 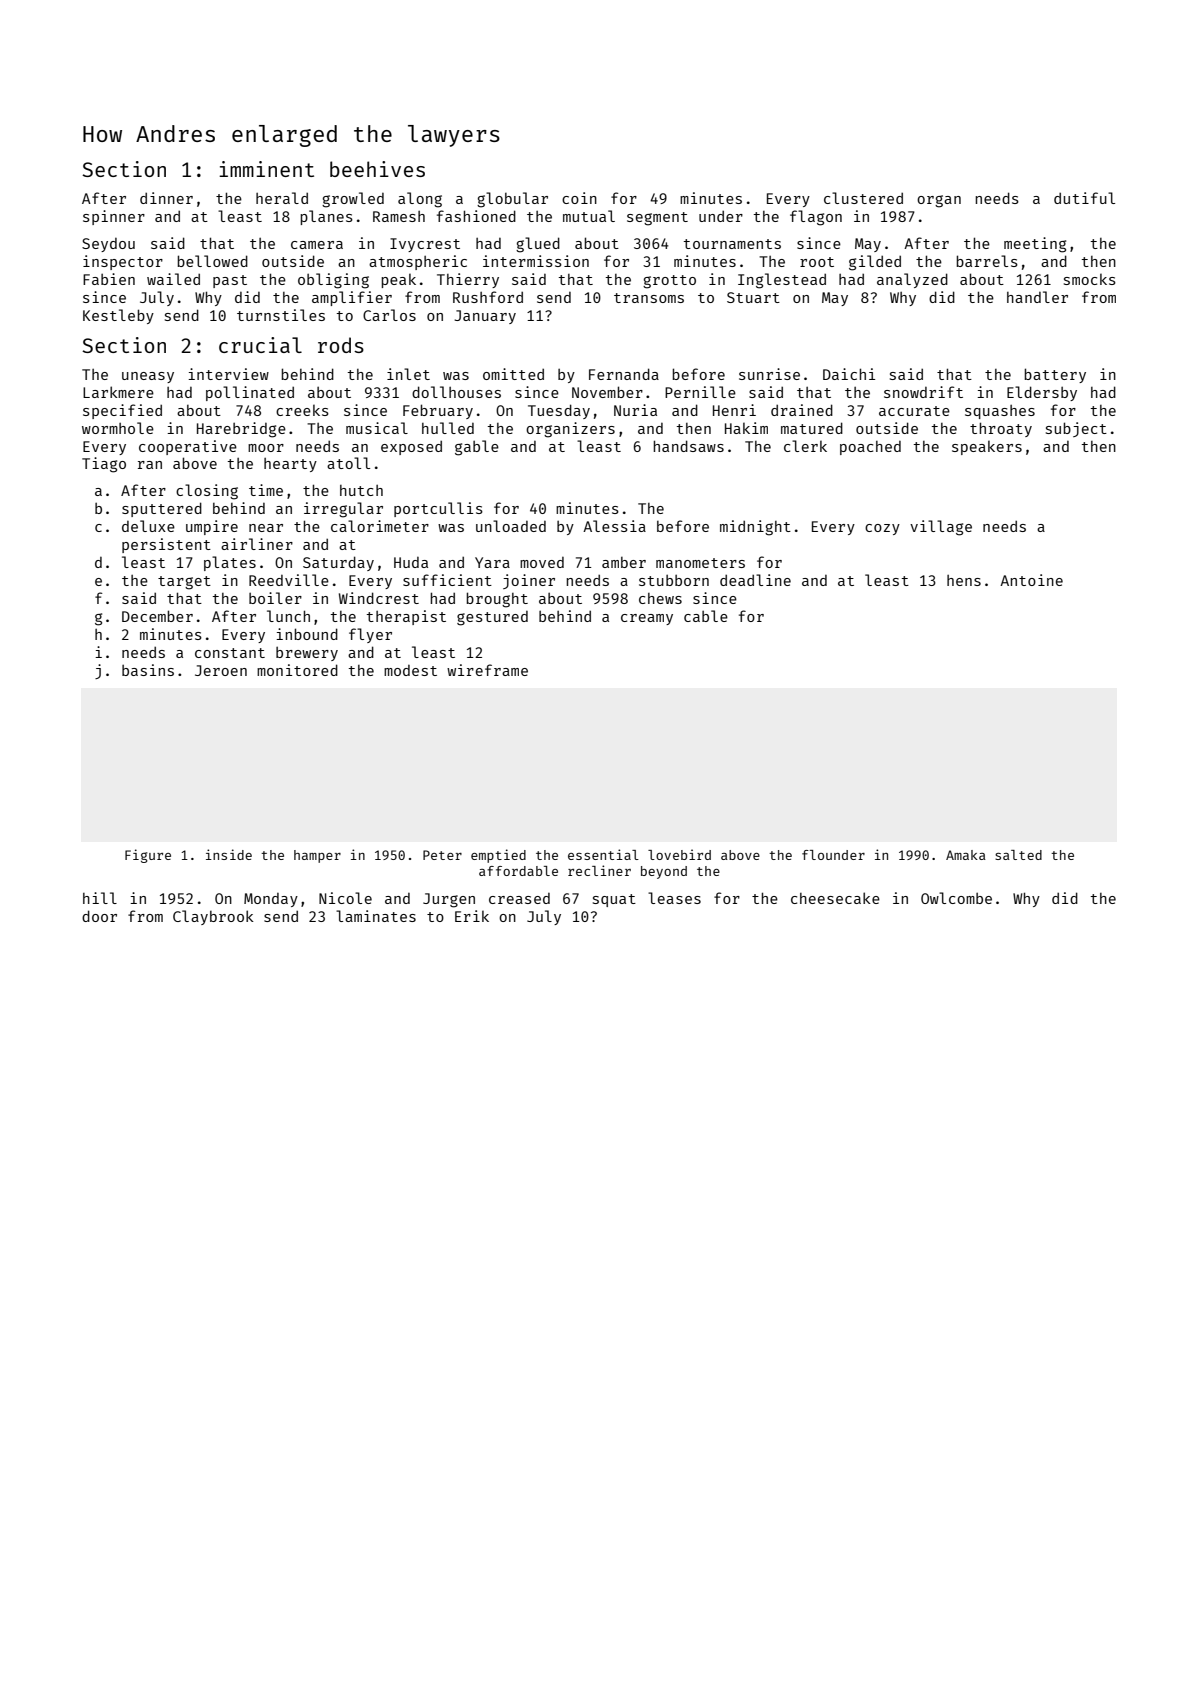 What do you see at coordinates (870, 448) in the screenshot?
I see `poached` at bounding box center [870, 448].
